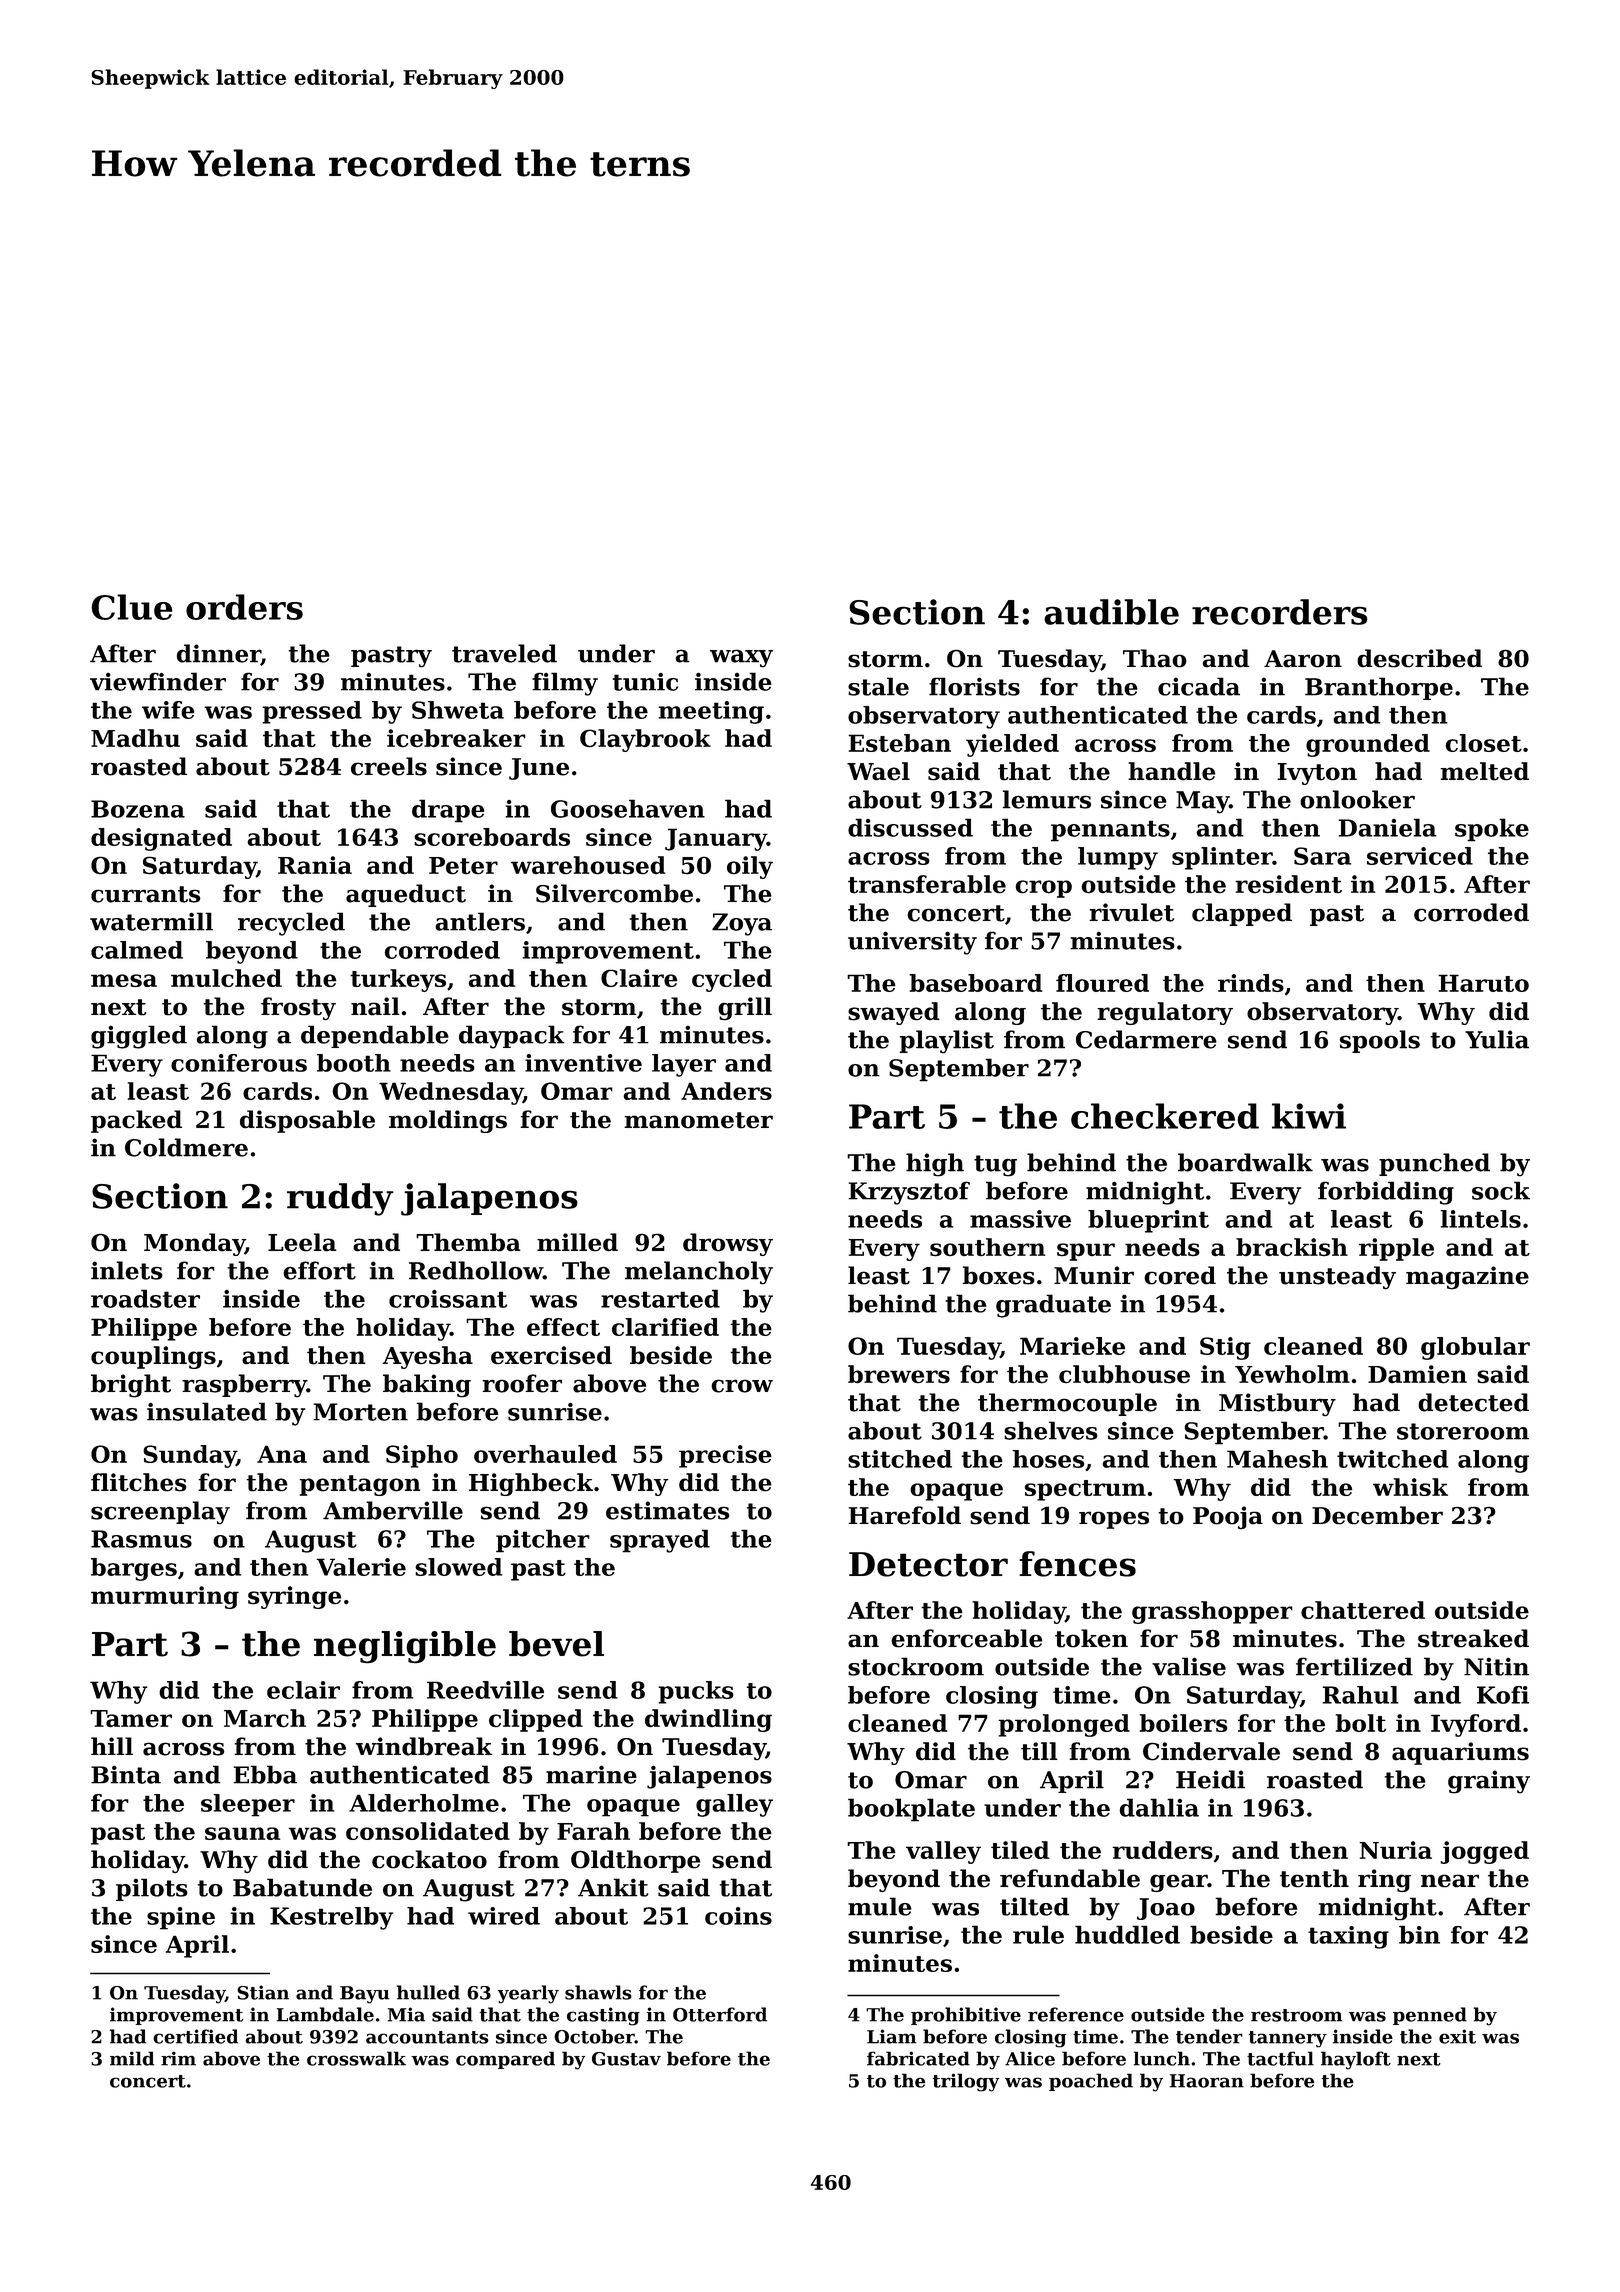  I want to click on estimates, so click(668, 1510).
